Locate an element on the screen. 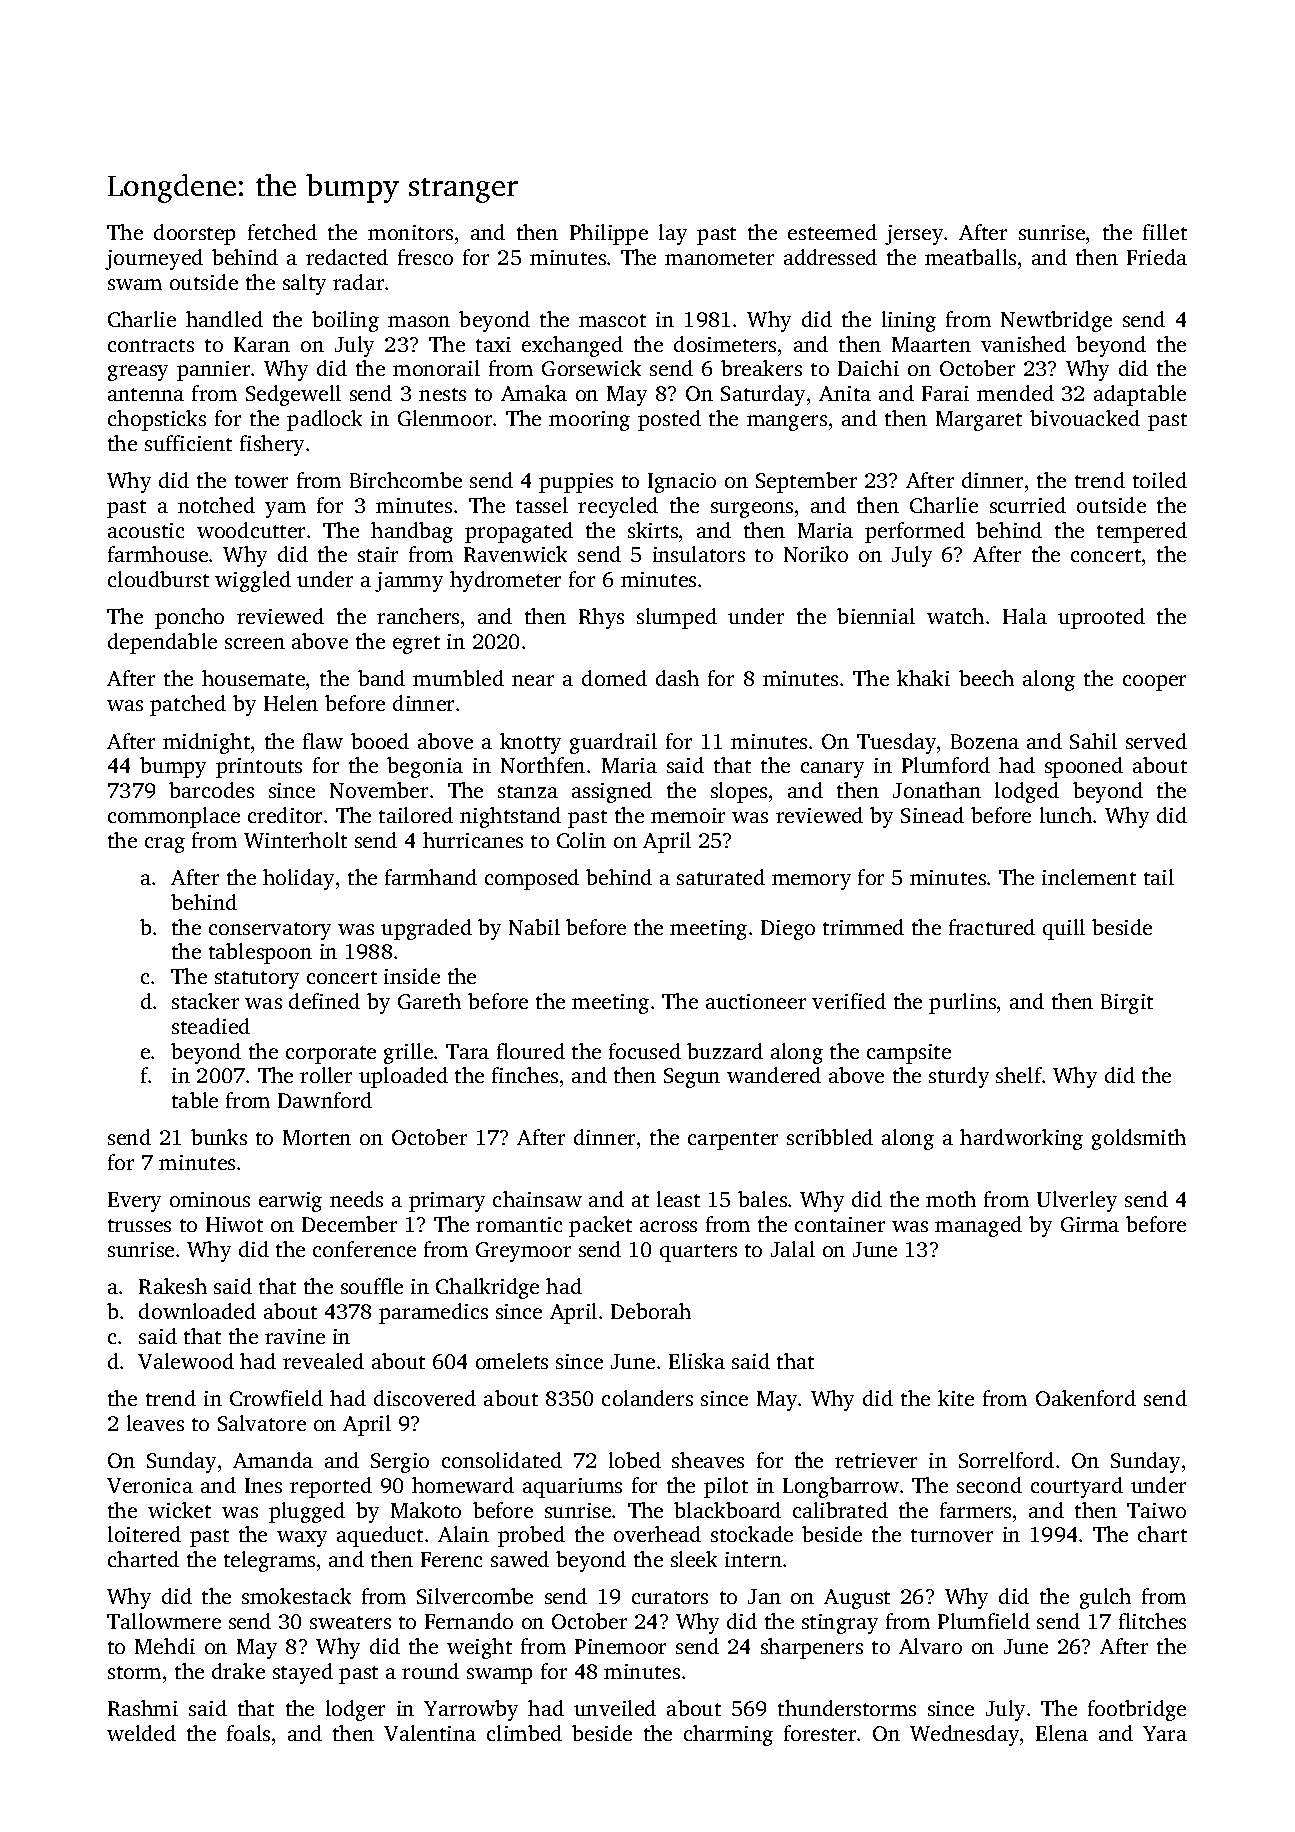 This screenshot has height=1832, width=1295. verified is located at coordinates (849, 1001).
